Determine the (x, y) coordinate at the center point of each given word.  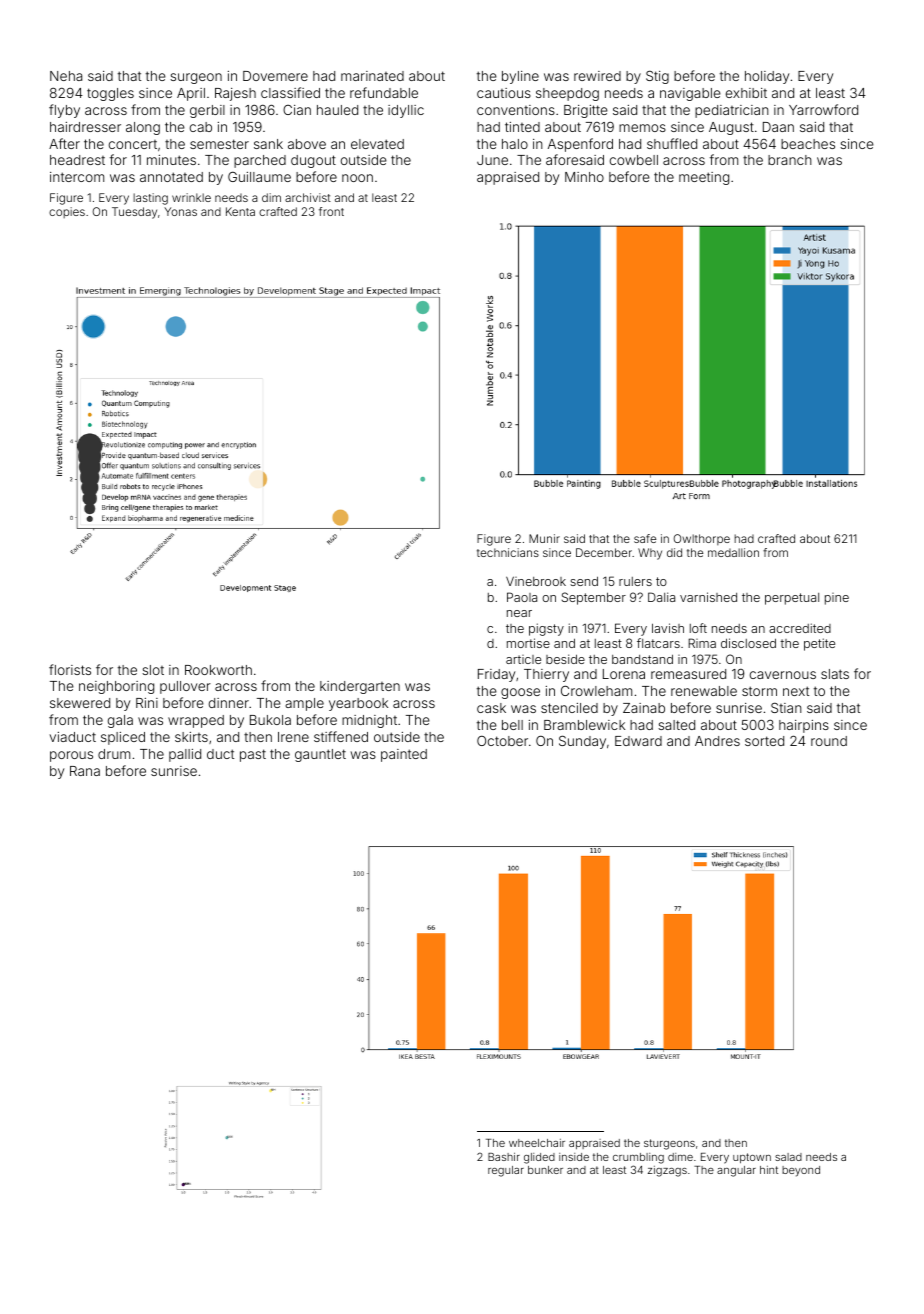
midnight (369, 721)
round (829, 741)
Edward (638, 741)
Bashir (504, 1157)
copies (67, 212)
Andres (717, 741)
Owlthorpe (702, 539)
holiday (767, 77)
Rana (85, 771)
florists (70, 669)
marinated (372, 76)
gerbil (207, 111)
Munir (544, 538)
